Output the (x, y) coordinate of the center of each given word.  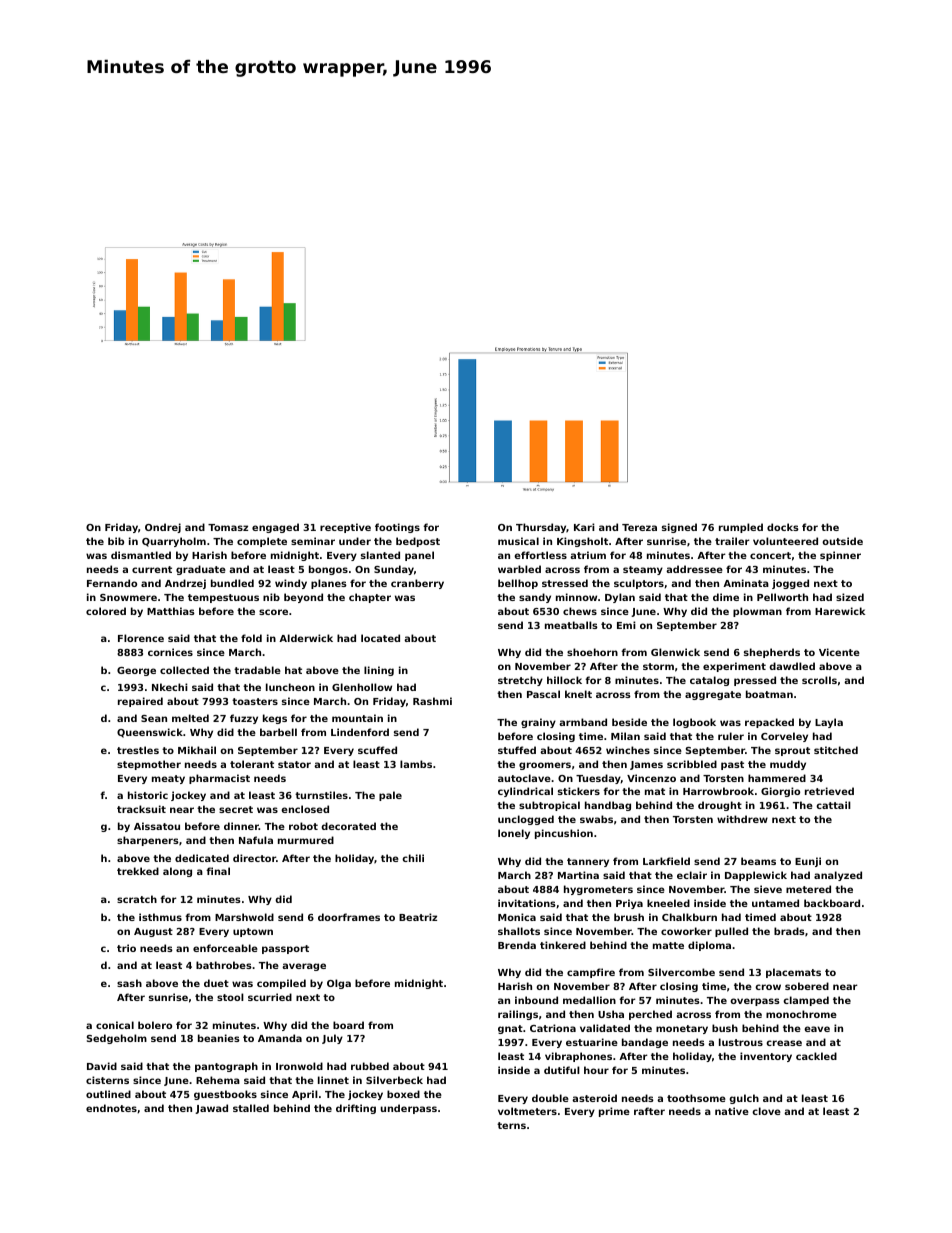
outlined (108, 1094)
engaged (275, 528)
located (380, 638)
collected (184, 670)
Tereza (639, 527)
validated (605, 1028)
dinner (241, 826)
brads (789, 931)
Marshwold (244, 917)
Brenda (517, 945)
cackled (816, 1056)
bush (725, 1028)
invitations (527, 903)
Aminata (746, 583)
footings (397, 528)
